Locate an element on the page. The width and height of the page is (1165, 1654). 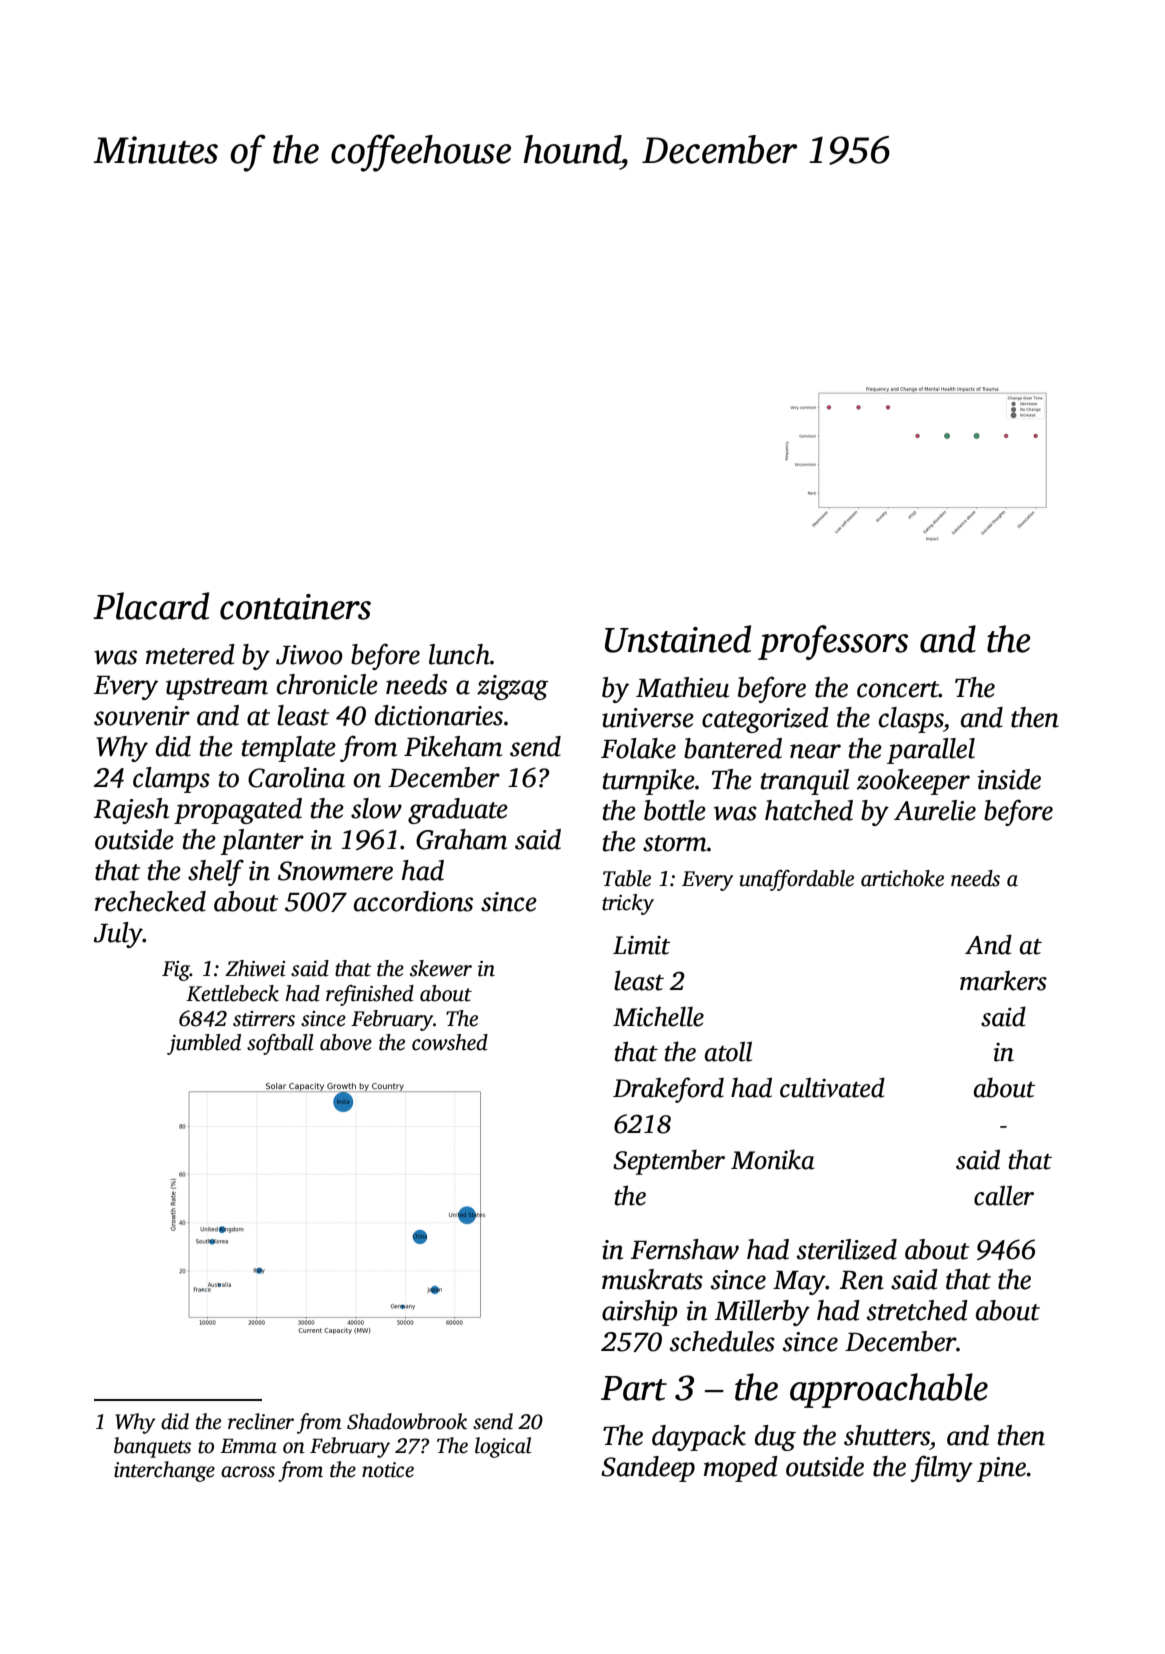
professors is located at coordinates (833, 642).
